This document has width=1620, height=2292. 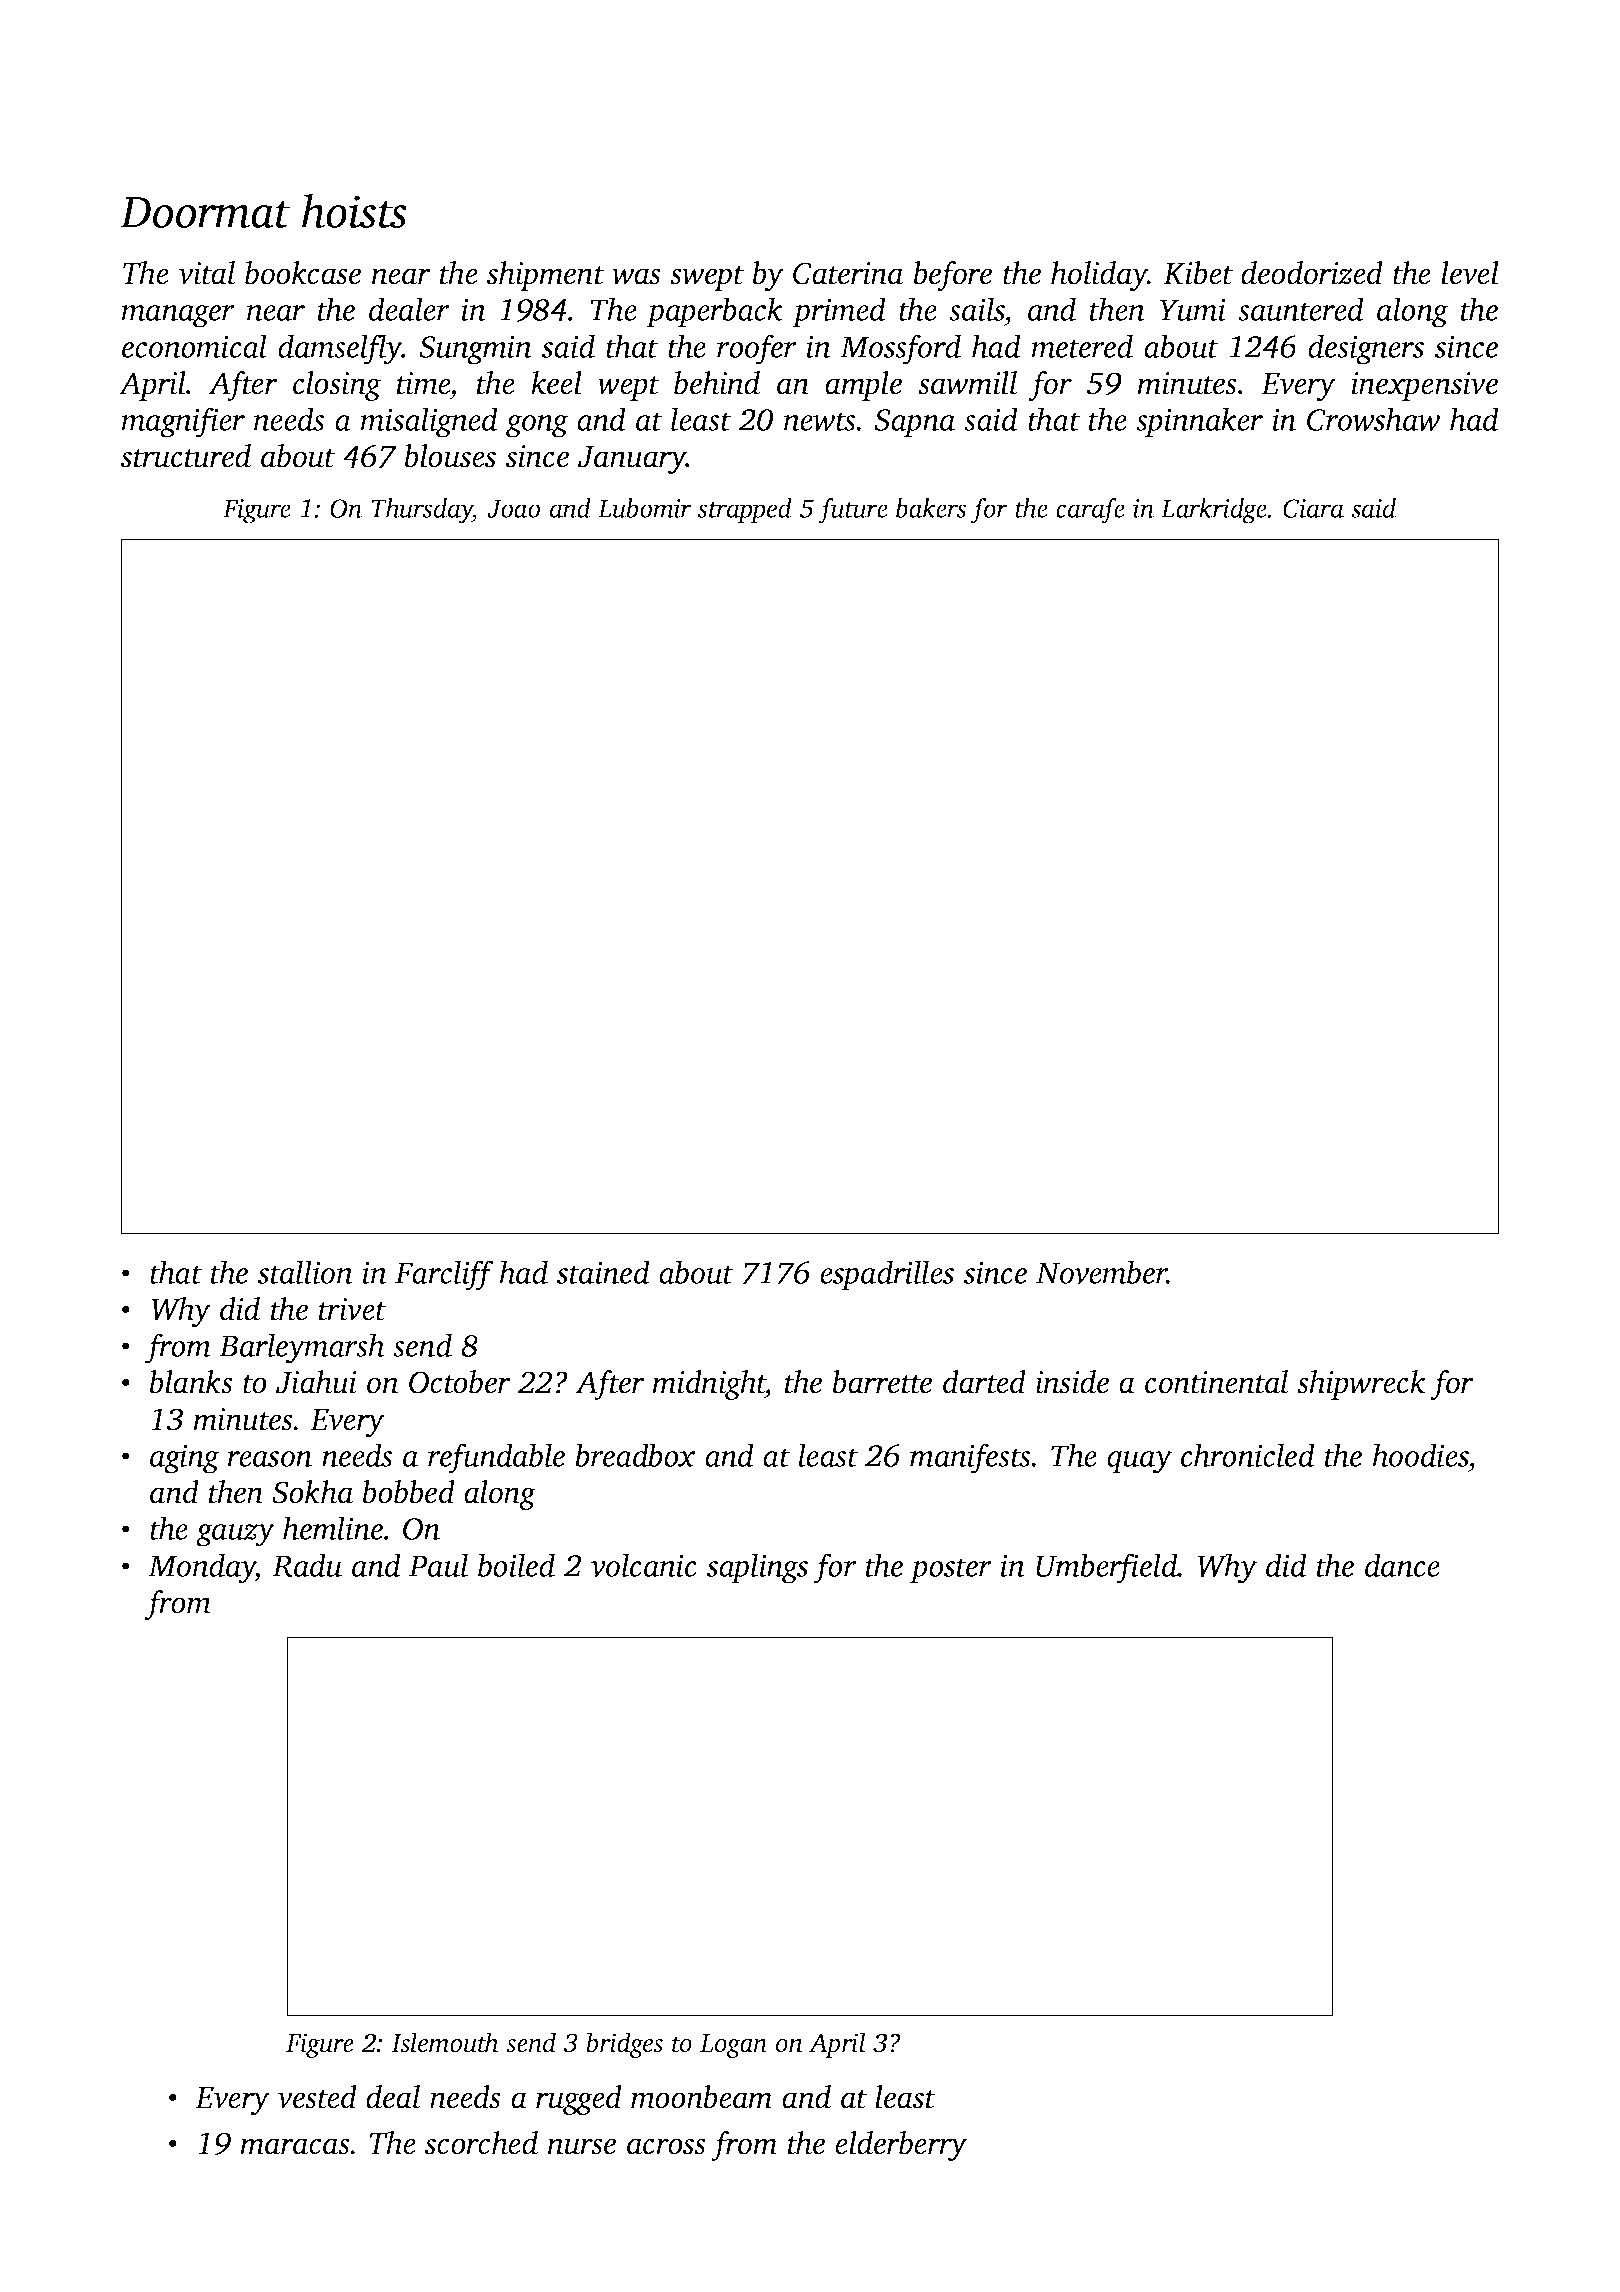 What do you see at coordinates (1470, 273) in the document?
I see `level` at bounding box center [1470, 273].
